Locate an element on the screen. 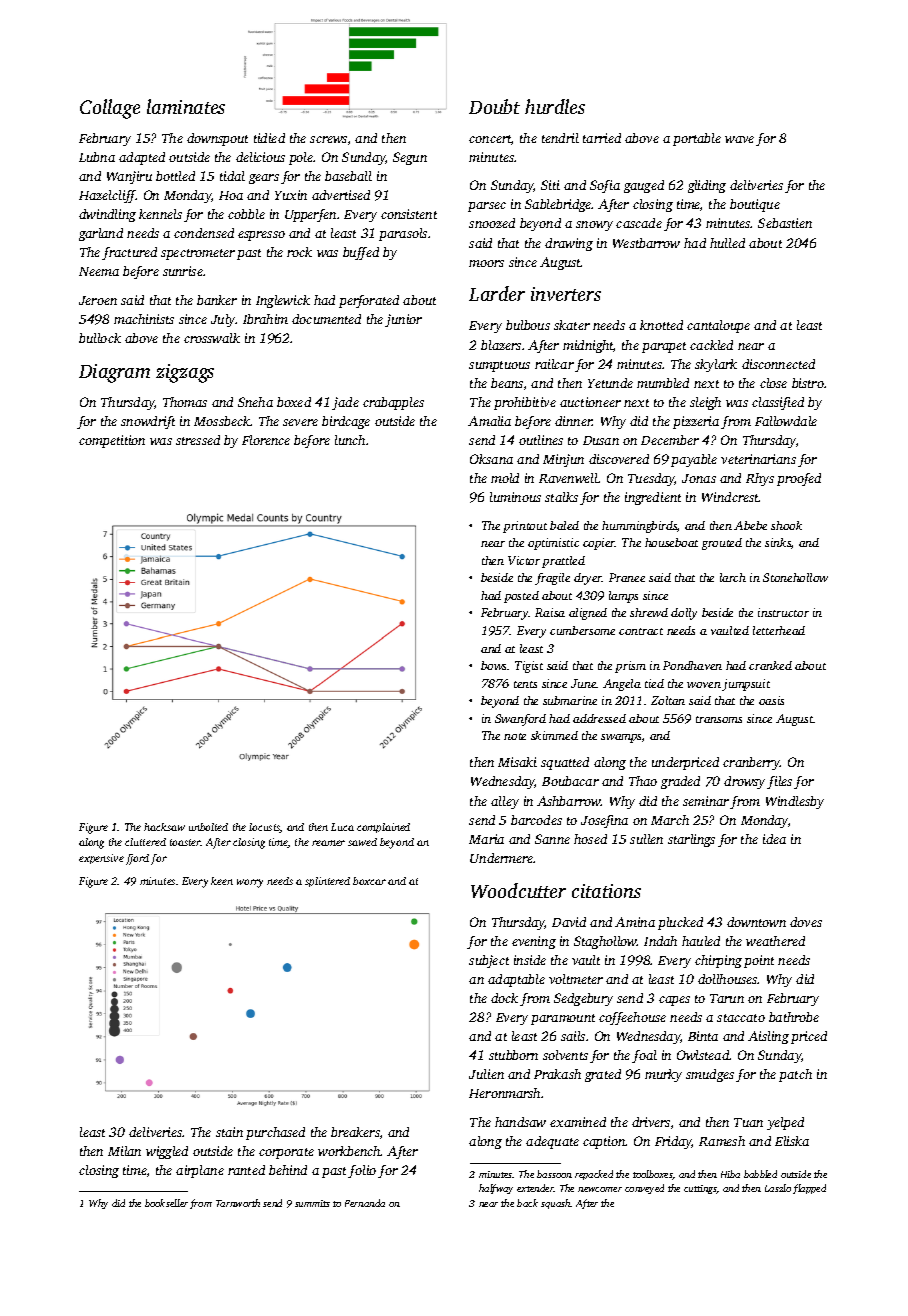 The image size is (908, 1316). Fernanda is located at coordinates (365, 1203).
